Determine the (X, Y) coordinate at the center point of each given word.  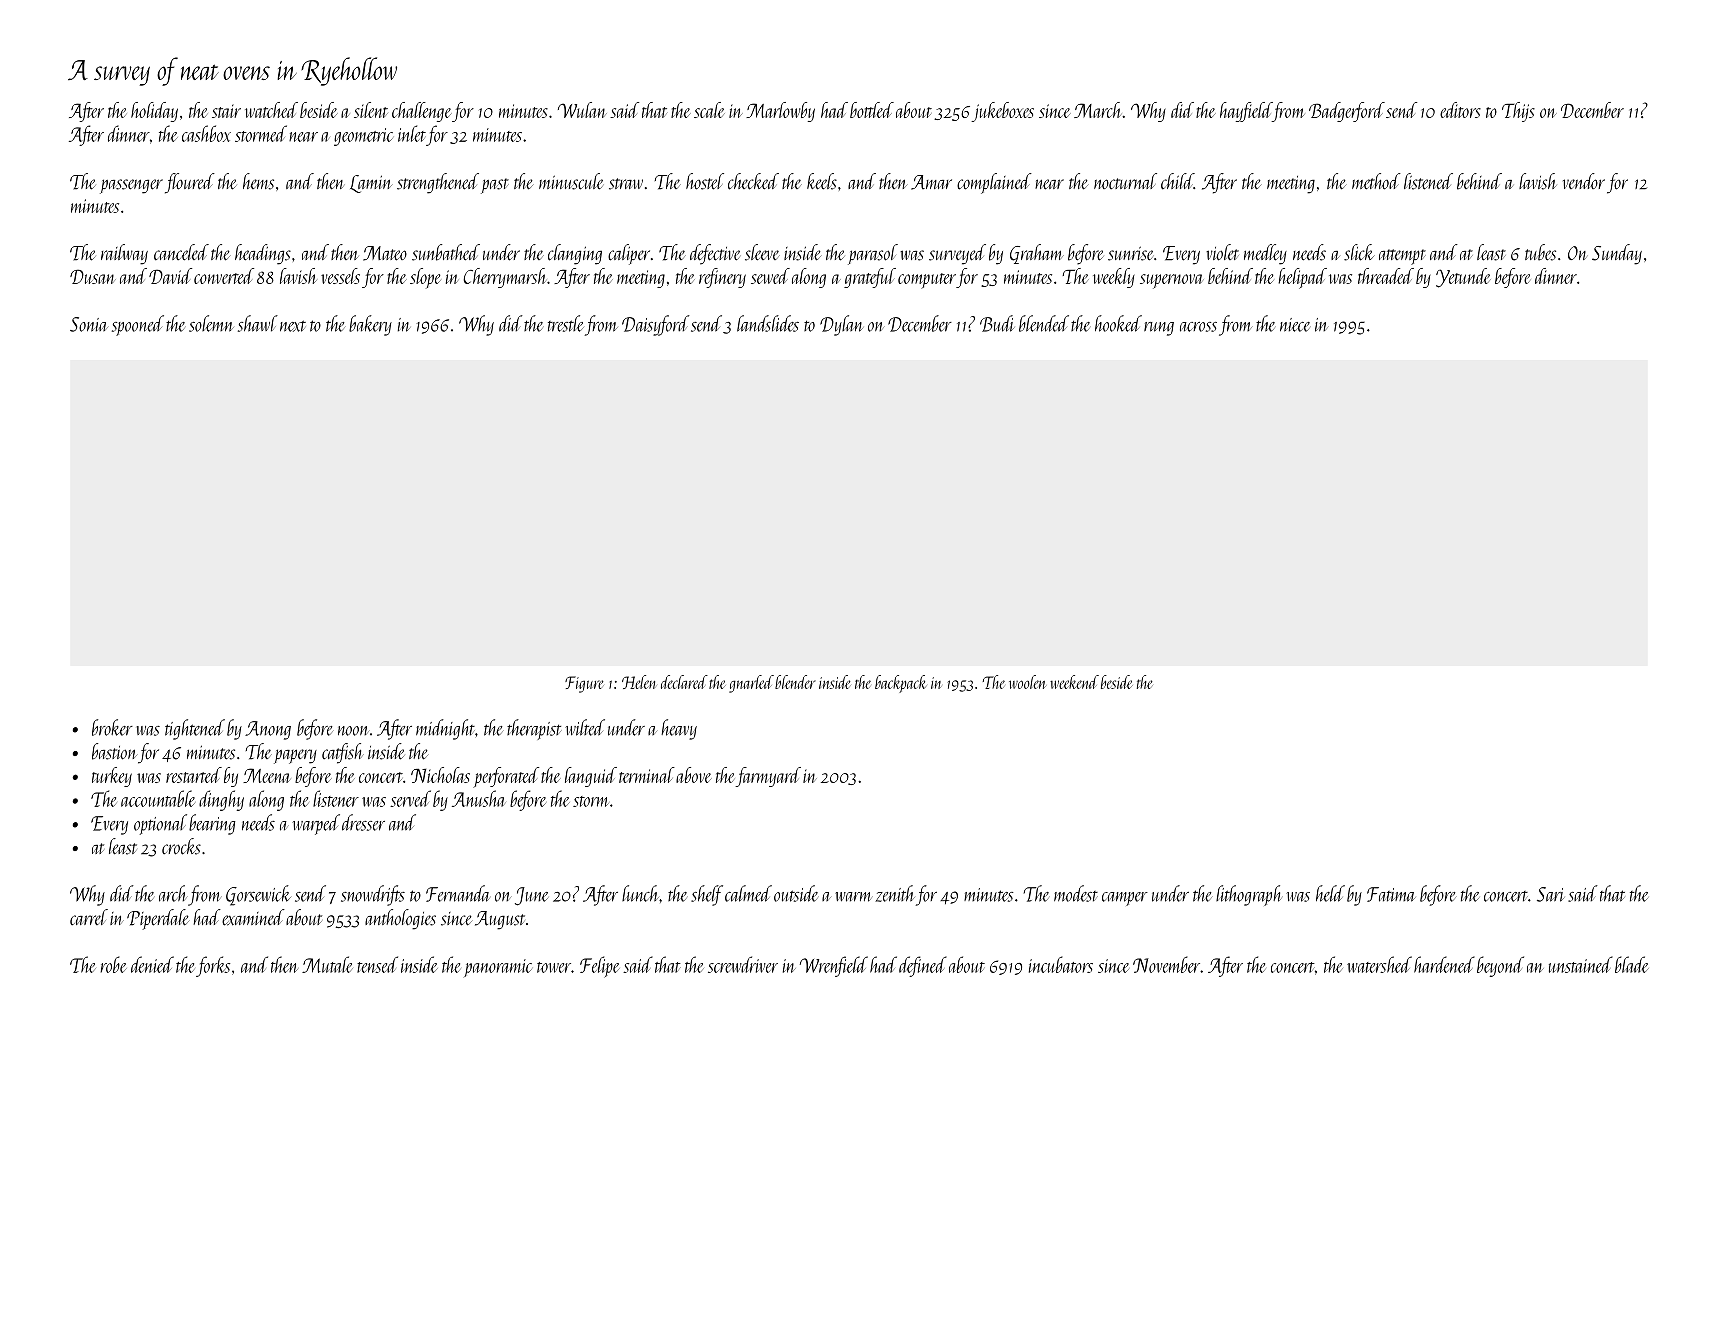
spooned (138, 325)
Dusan (93, 276)
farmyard (768, 777)
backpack (900, 684)
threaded (1386, 276)
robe (113, 964)
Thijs (1518, 112)
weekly (1114, 278)
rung (1159, 329)
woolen (1027, 682)
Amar (931, 182)
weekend (1074, 682)
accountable (158, 798)
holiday (154, 112)
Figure (584, 684)
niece (1295, 325)
